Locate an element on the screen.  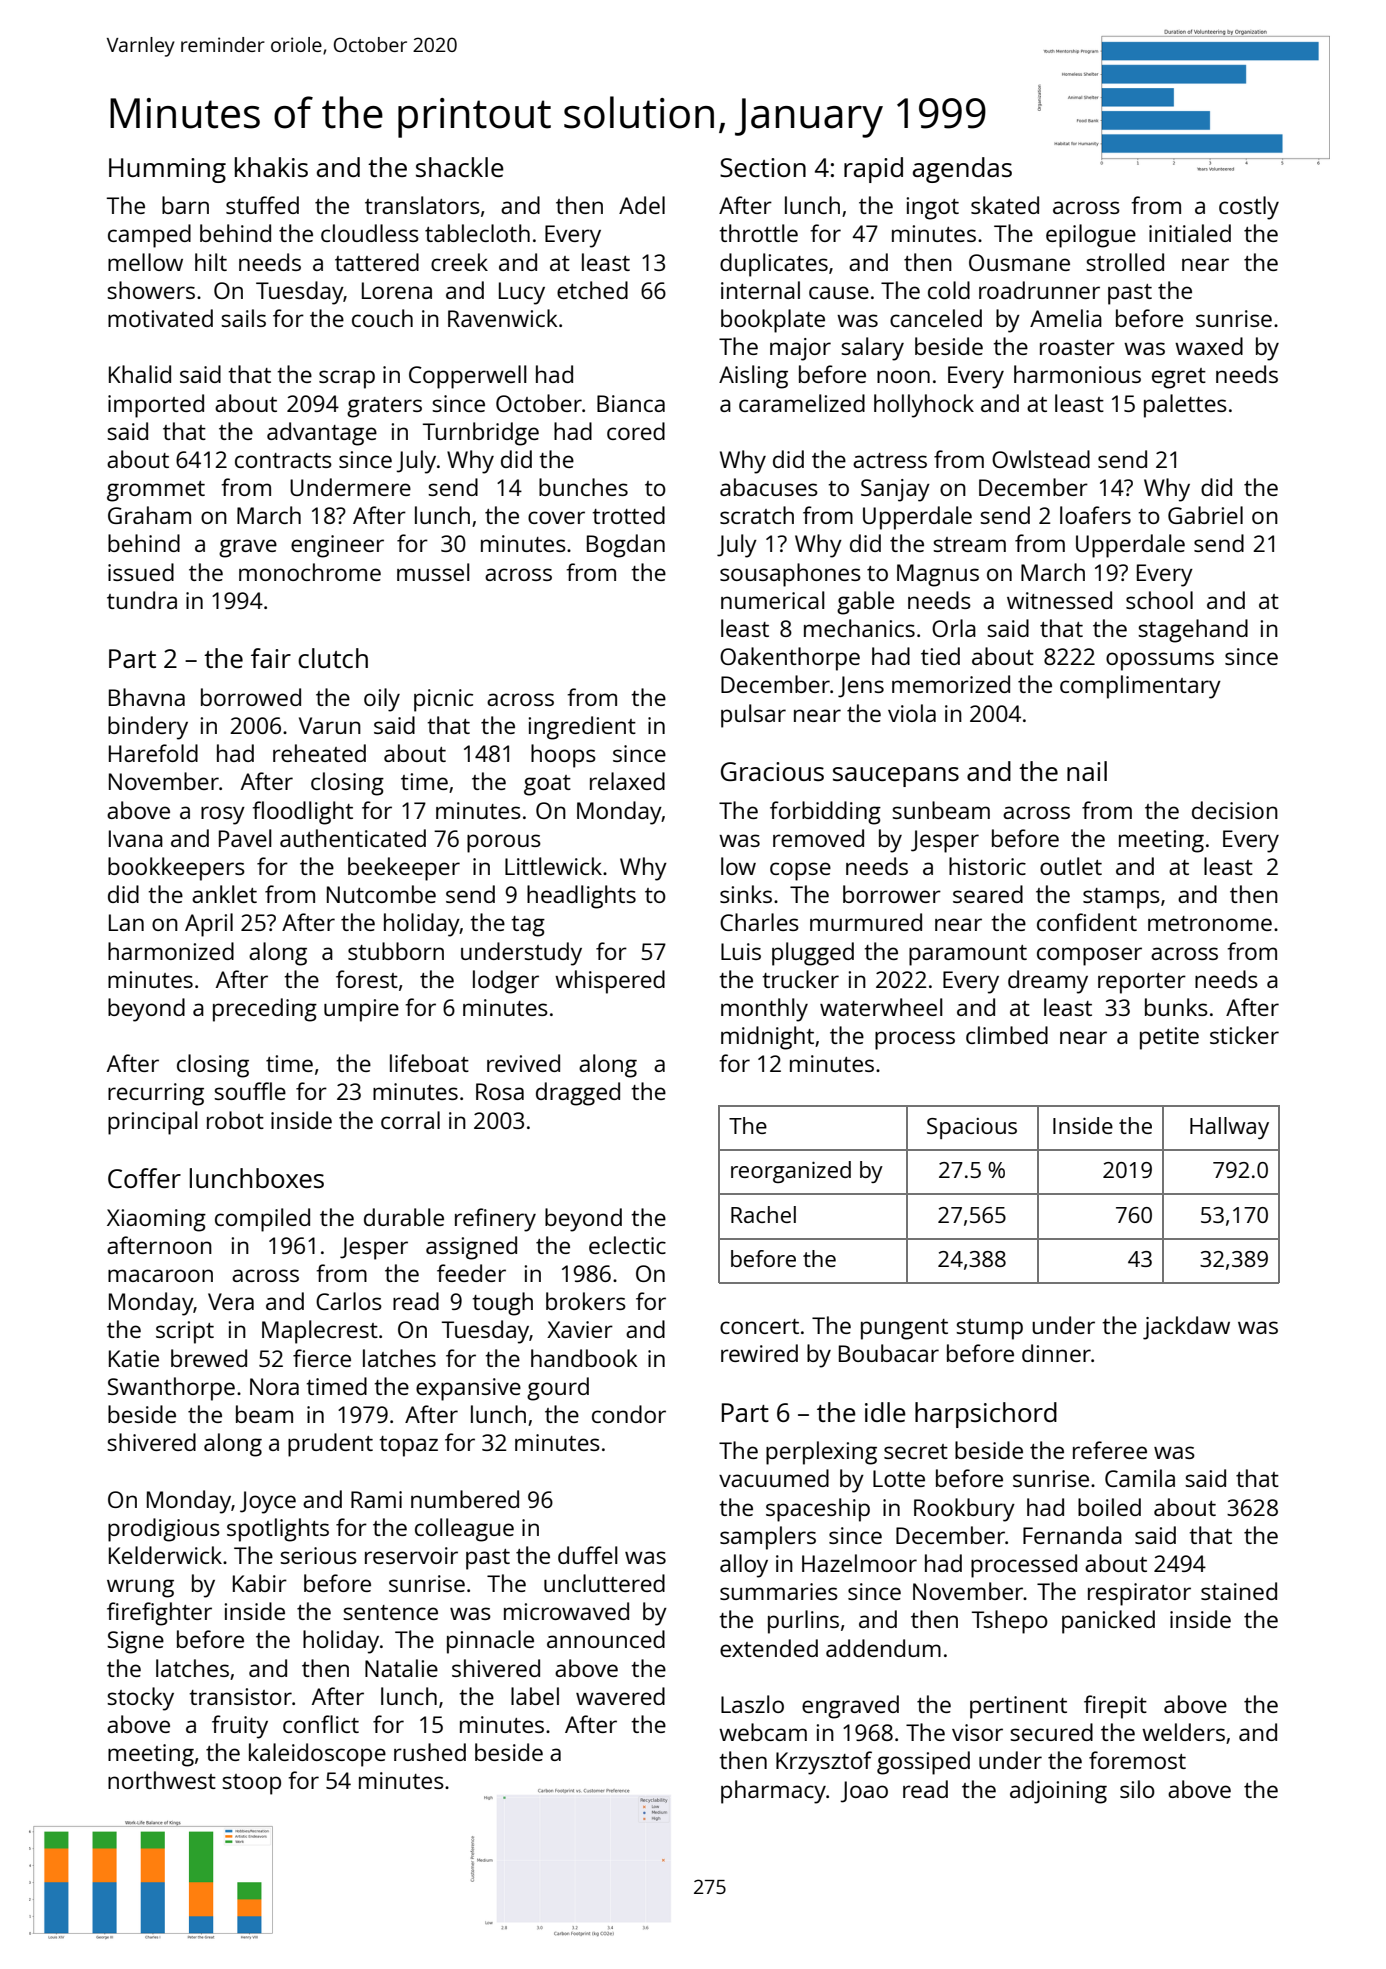
Maplecrest is located at coordinates (320, 1332).
